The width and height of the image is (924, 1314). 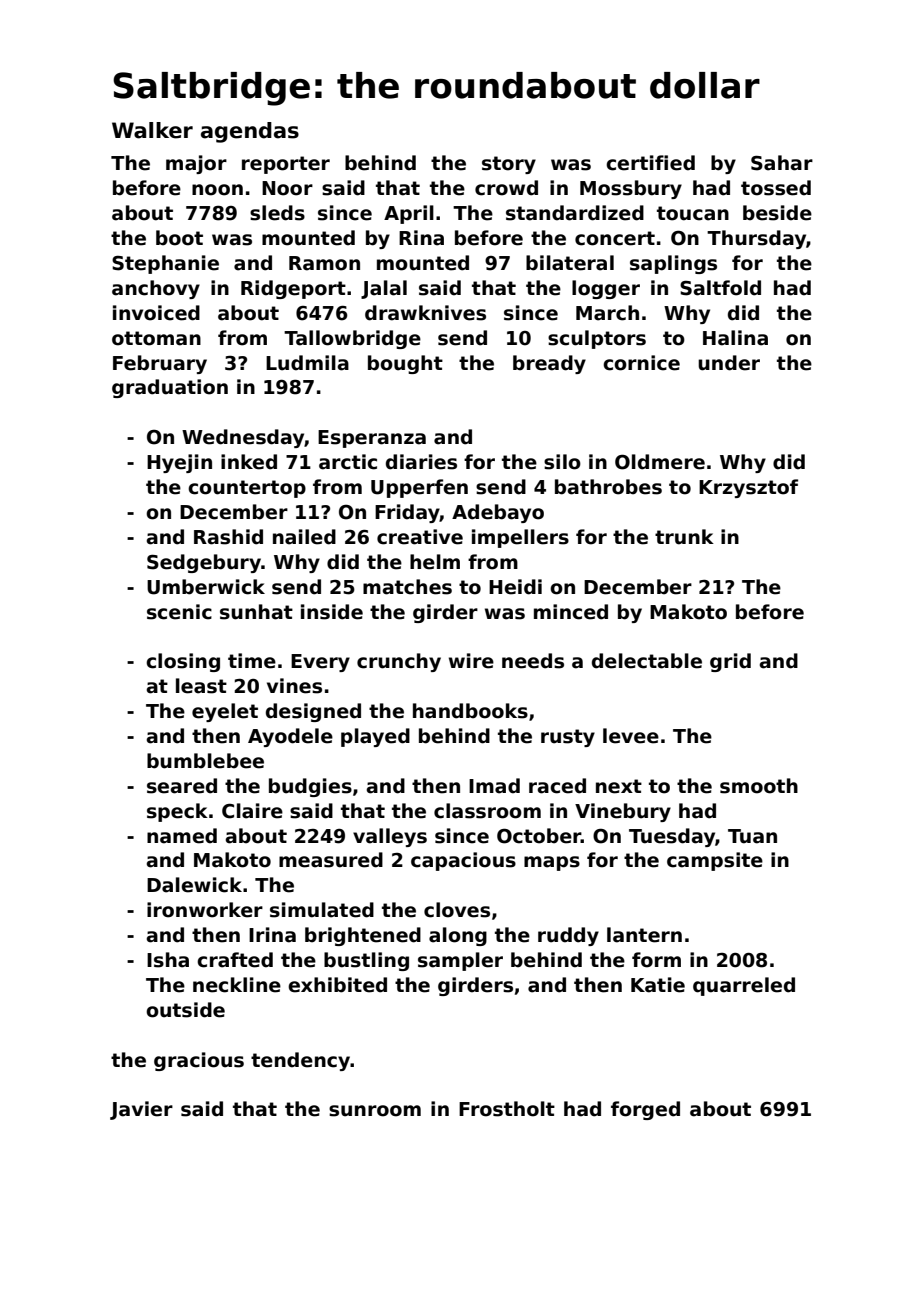 What do you see at coordinates (509, 165) in the image?
I see `story` at bounding box center [509, 165].
